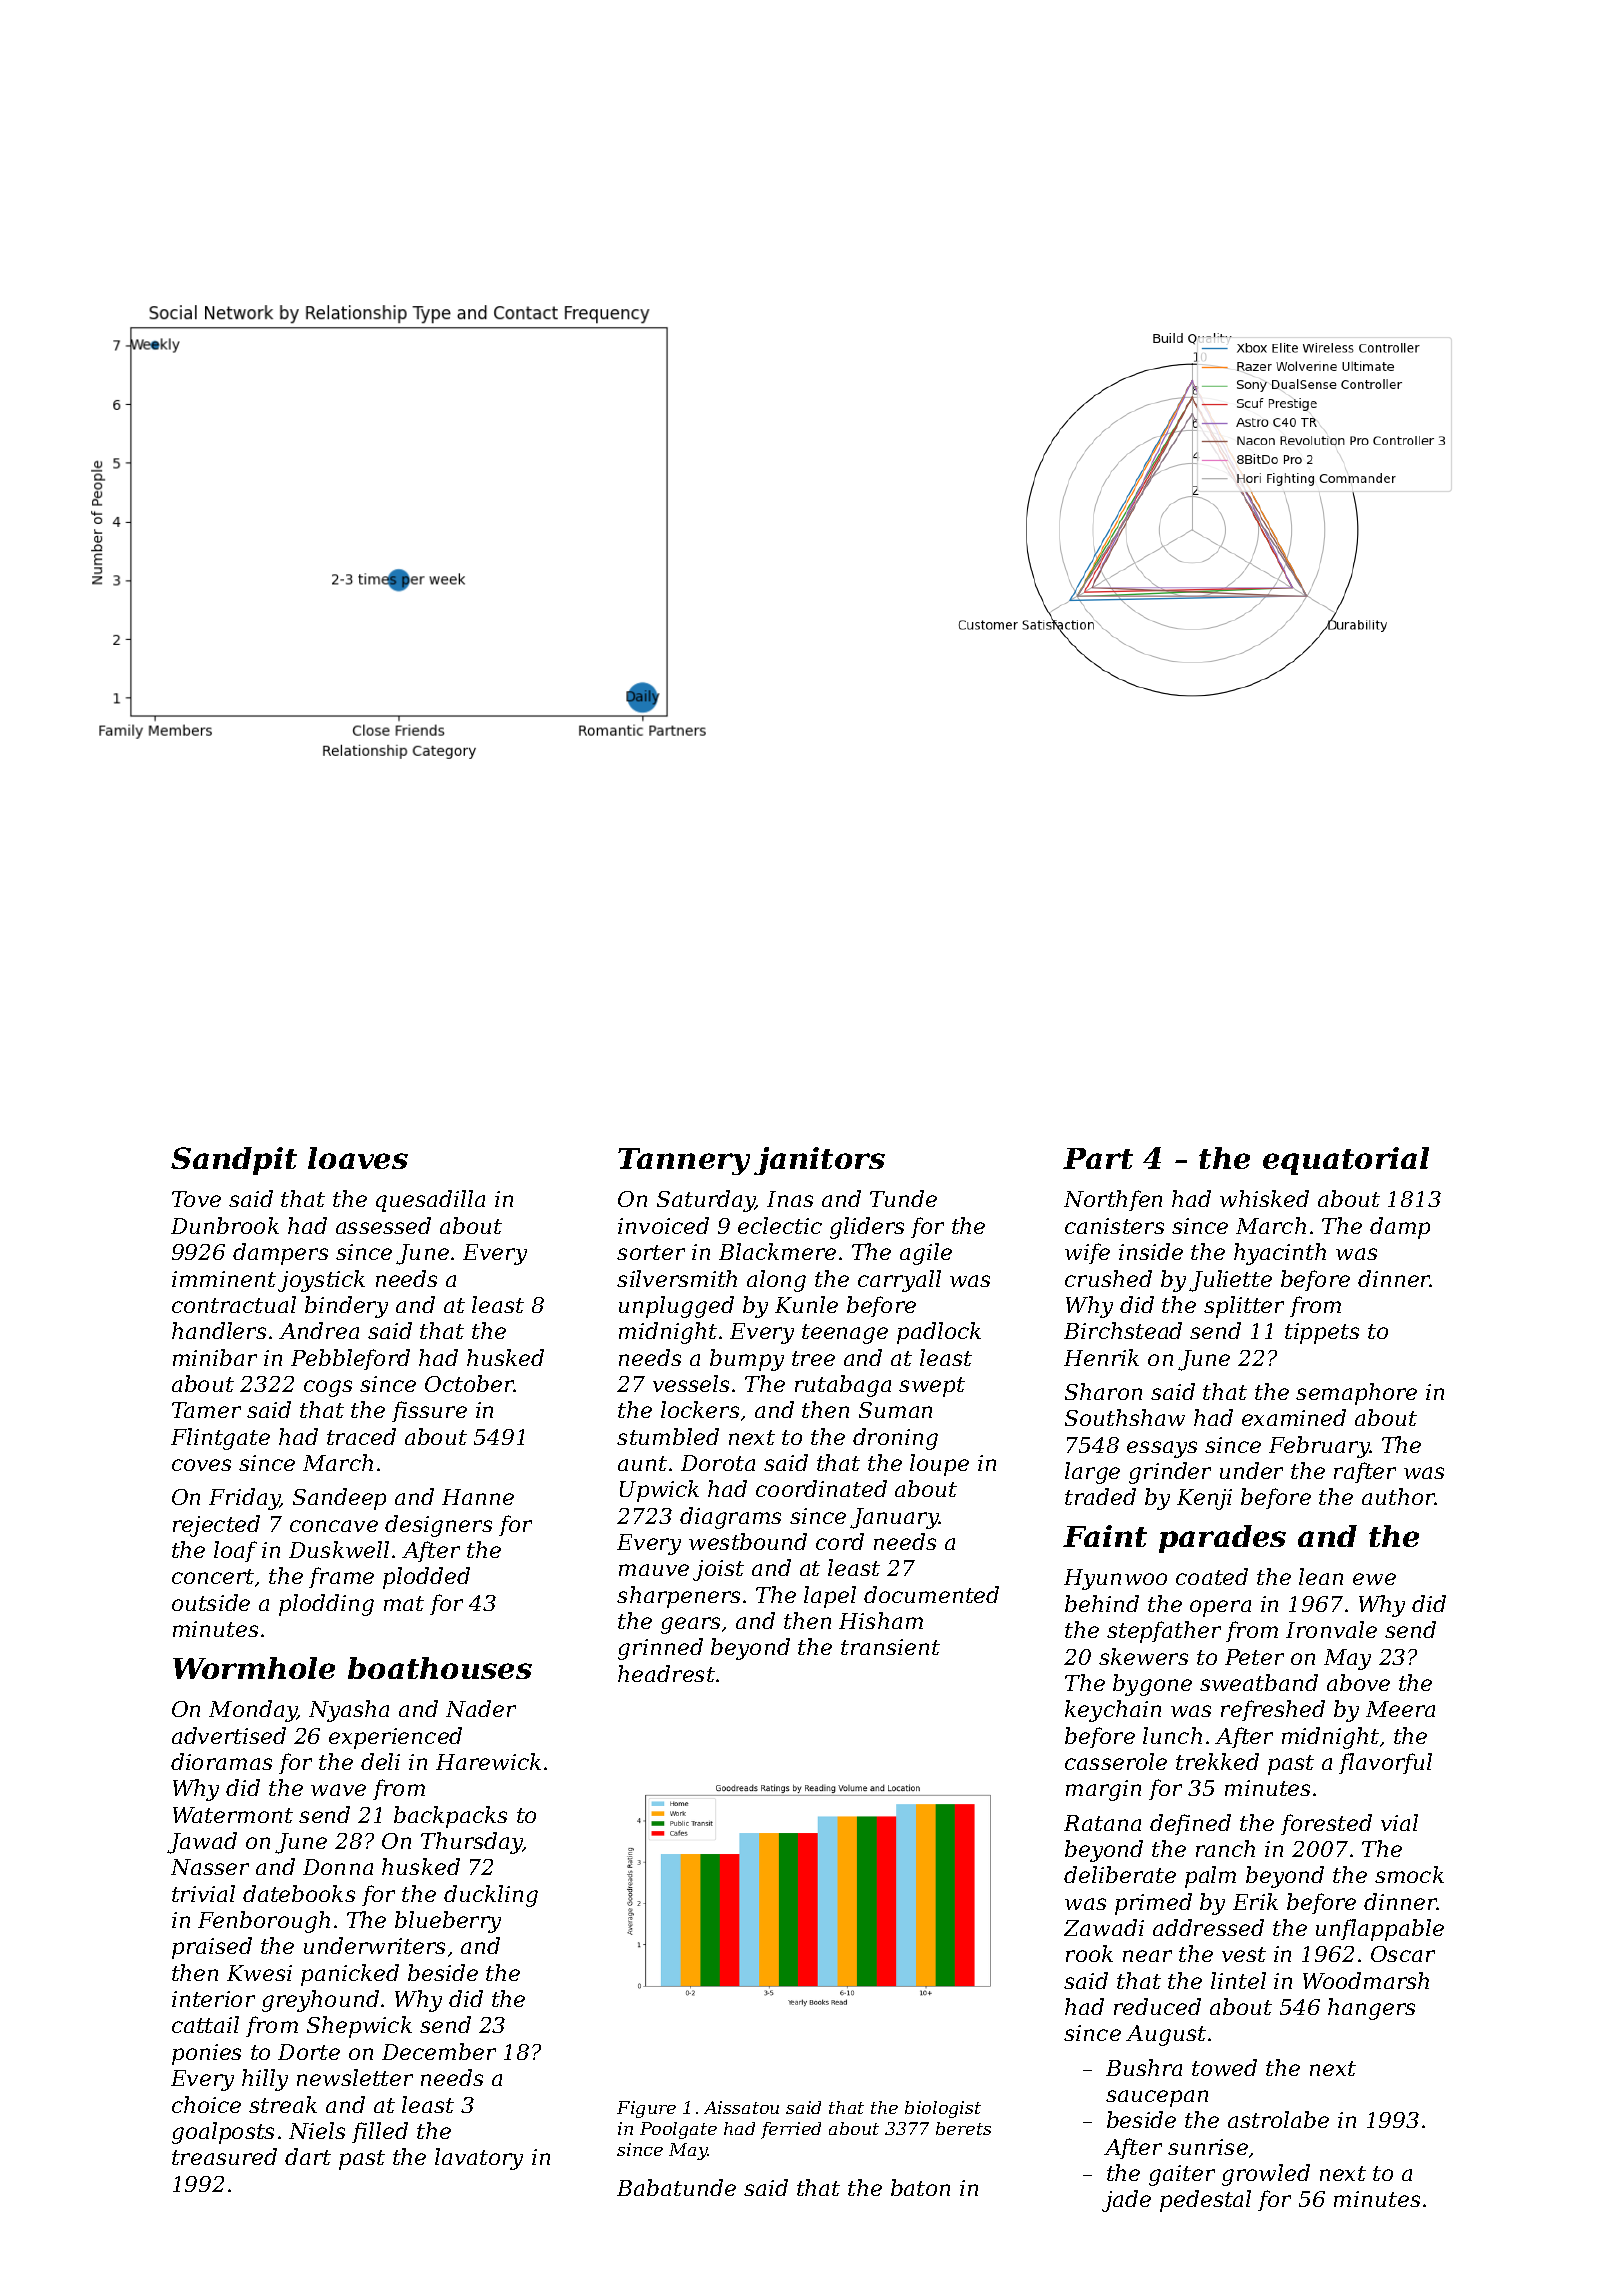 This screenshot has width=1620, height=2292. What do you see at coordinates (450, 1817) in the screenshot?
I see `backpacks` at bounding box center [450, 1817].
